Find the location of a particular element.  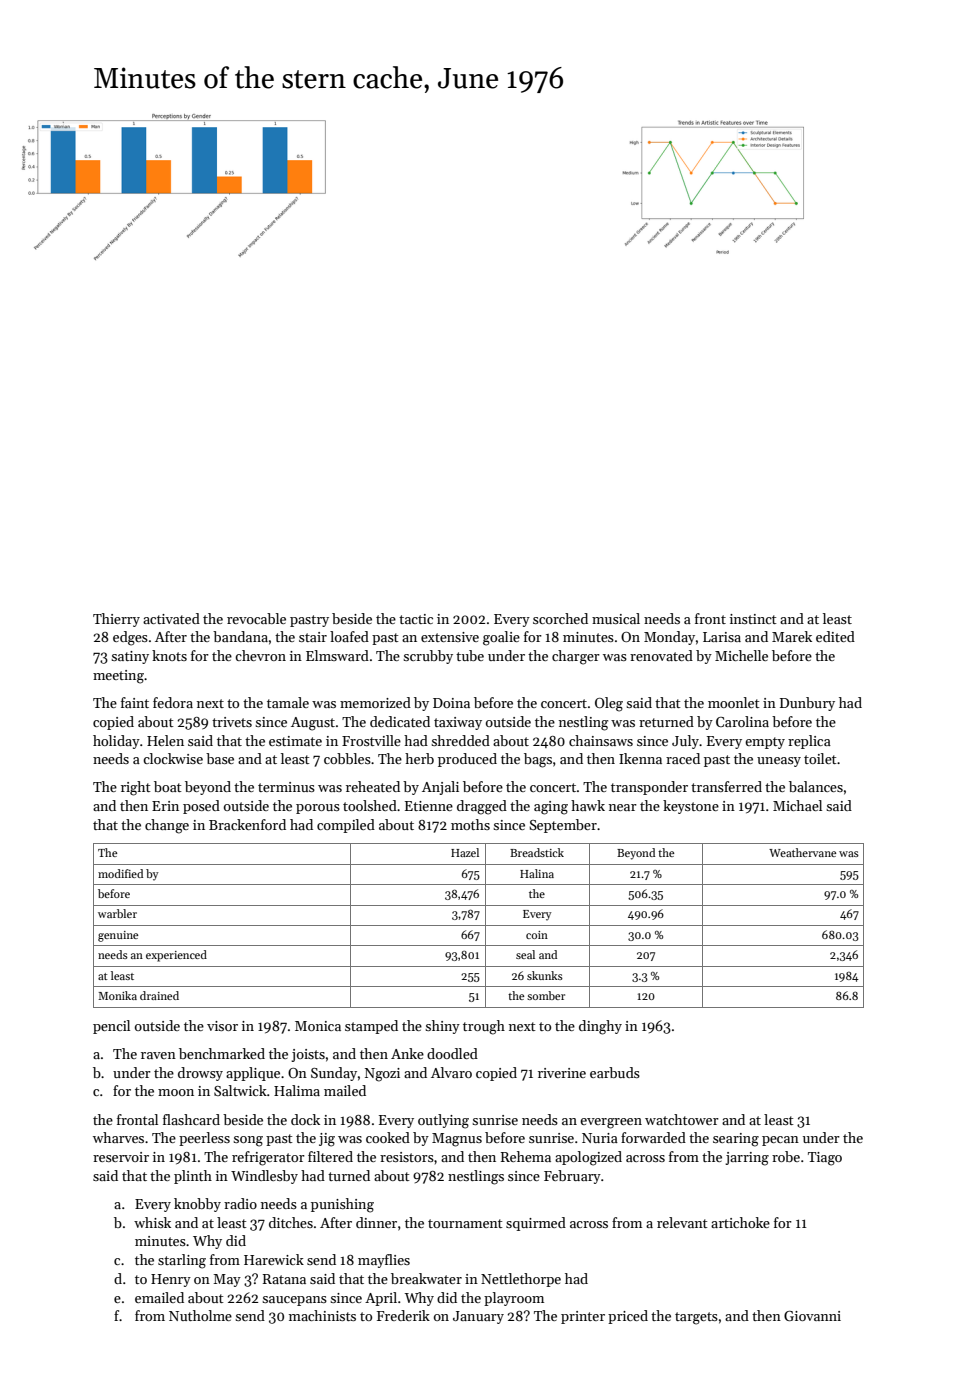

printer is located at coordinates (583, 1317).
